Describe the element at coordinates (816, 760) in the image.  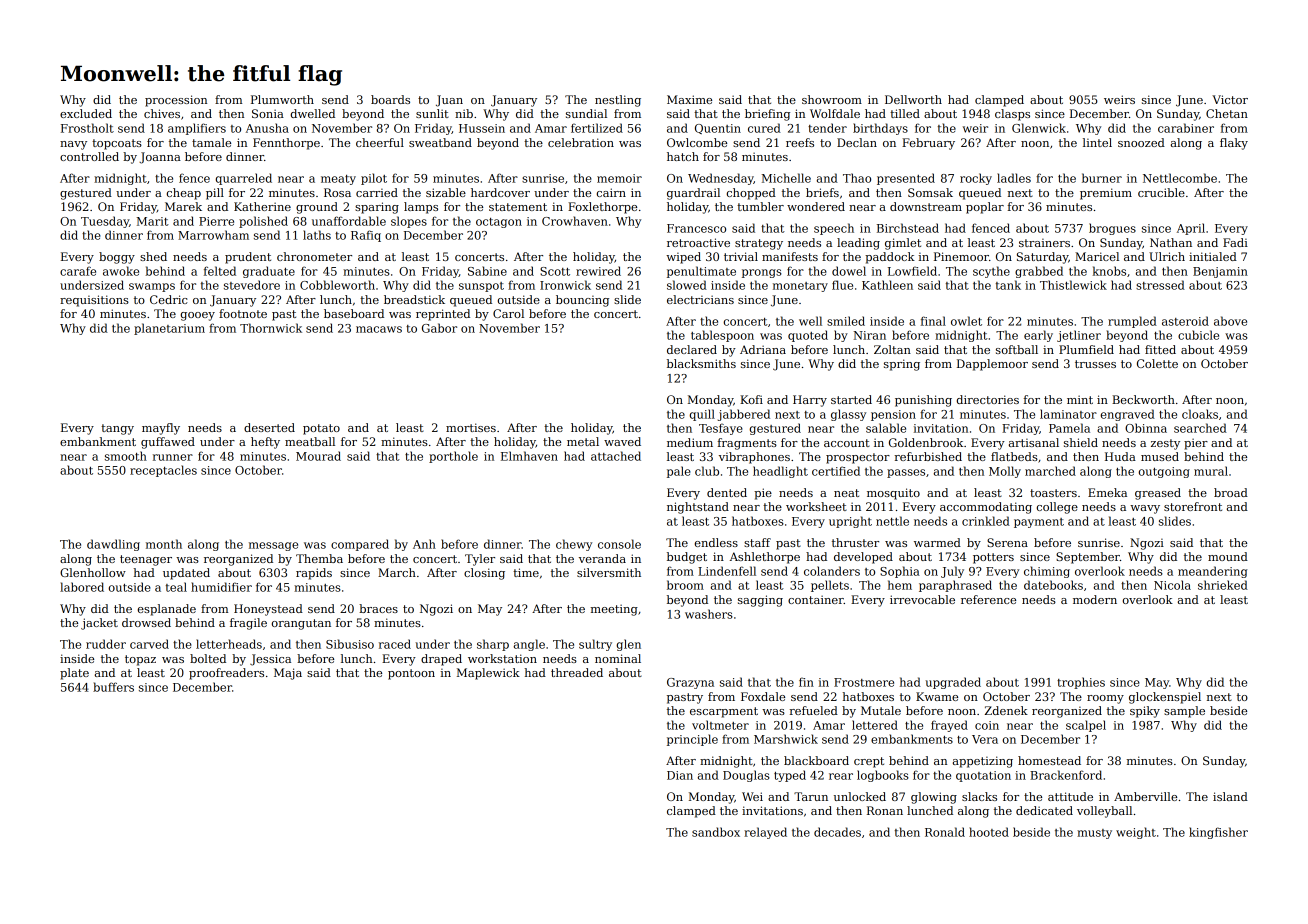
I see `blackboard` at that location.
